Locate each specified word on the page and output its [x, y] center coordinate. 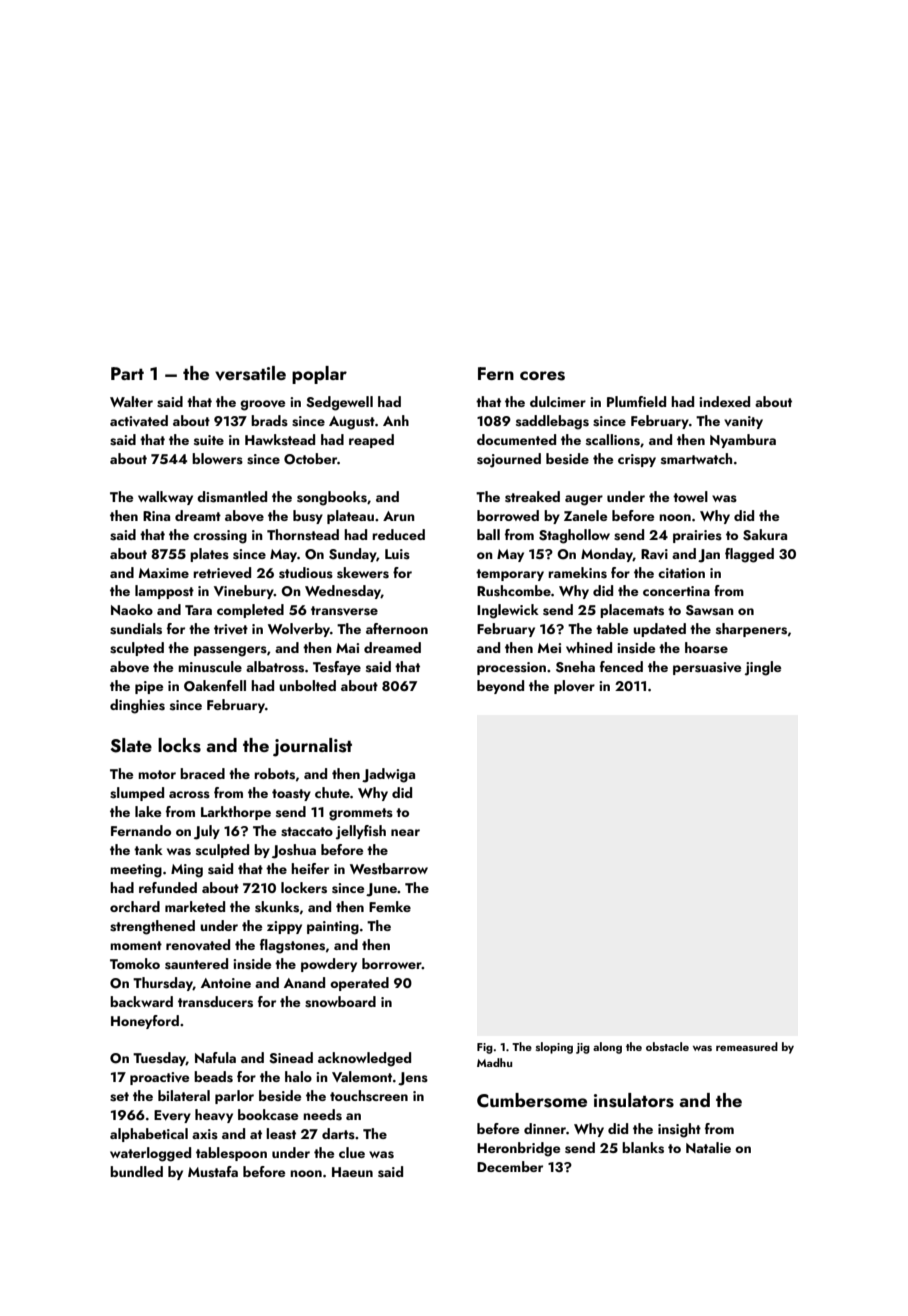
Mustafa [213, 1172]
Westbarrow [389, 869]
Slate [131, 745]
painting [333, 928]
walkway [165, 498]
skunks [277, 907]
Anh [396, 420]
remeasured [747, 1046]
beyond [500, 687]
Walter [131, 401]
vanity [743, 422]
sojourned [509, 460]
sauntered [196, 964]
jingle [763, 668]
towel [690, 496]
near [405, 832]
